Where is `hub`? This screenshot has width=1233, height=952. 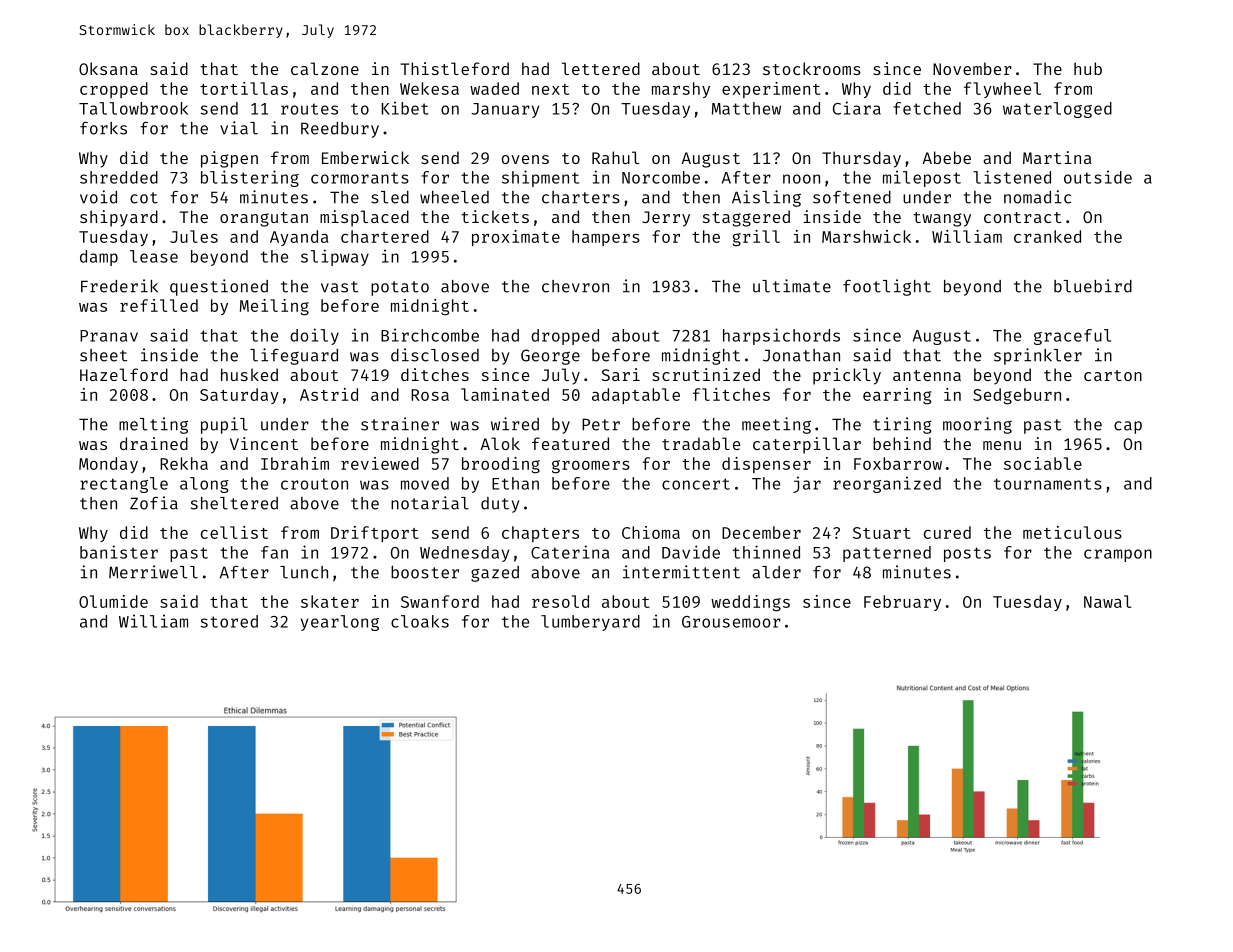 hub is located at coordinates (1088, 68).
